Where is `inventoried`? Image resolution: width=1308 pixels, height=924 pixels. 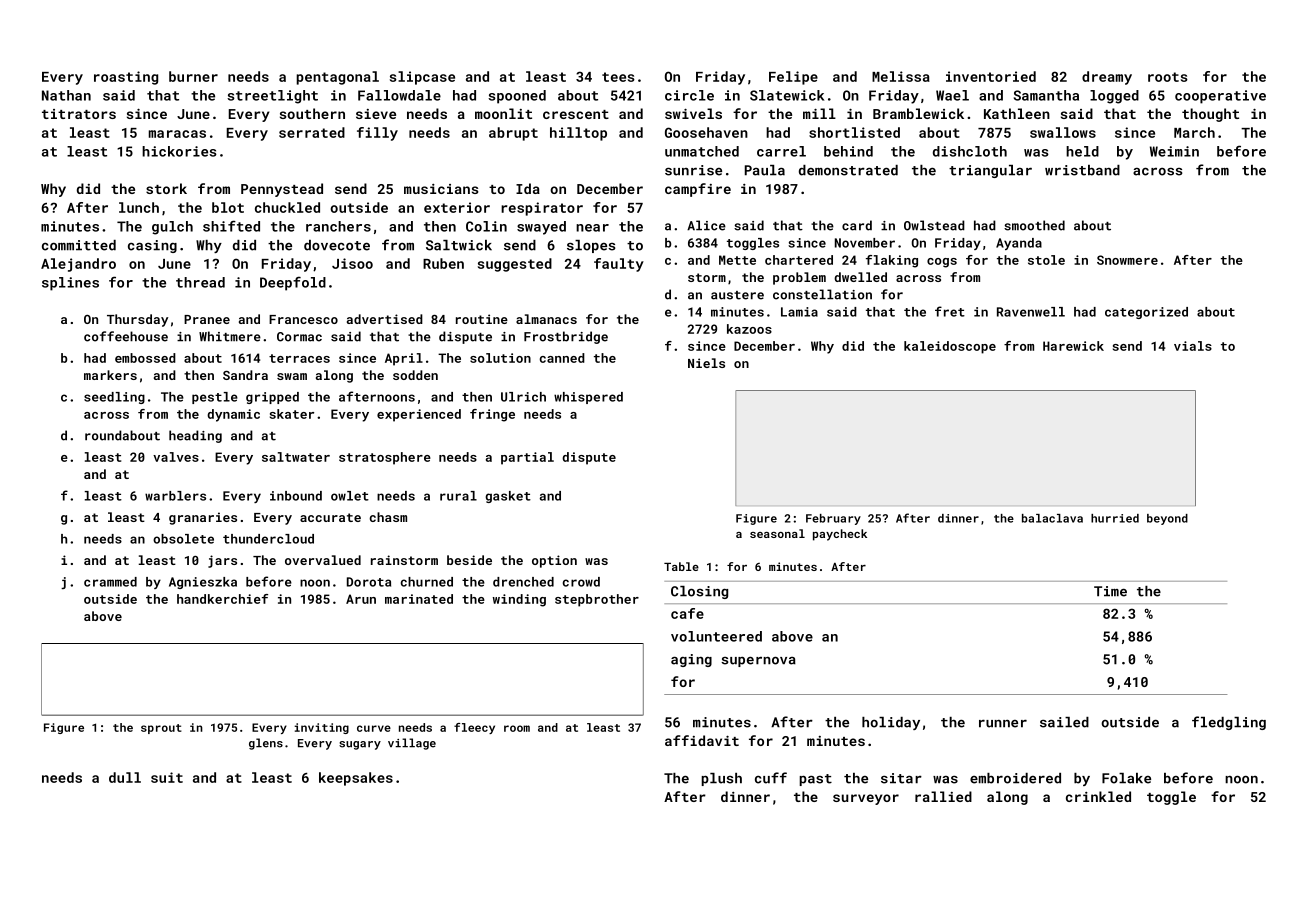 inventoried is located at coordinates (991, 76).
